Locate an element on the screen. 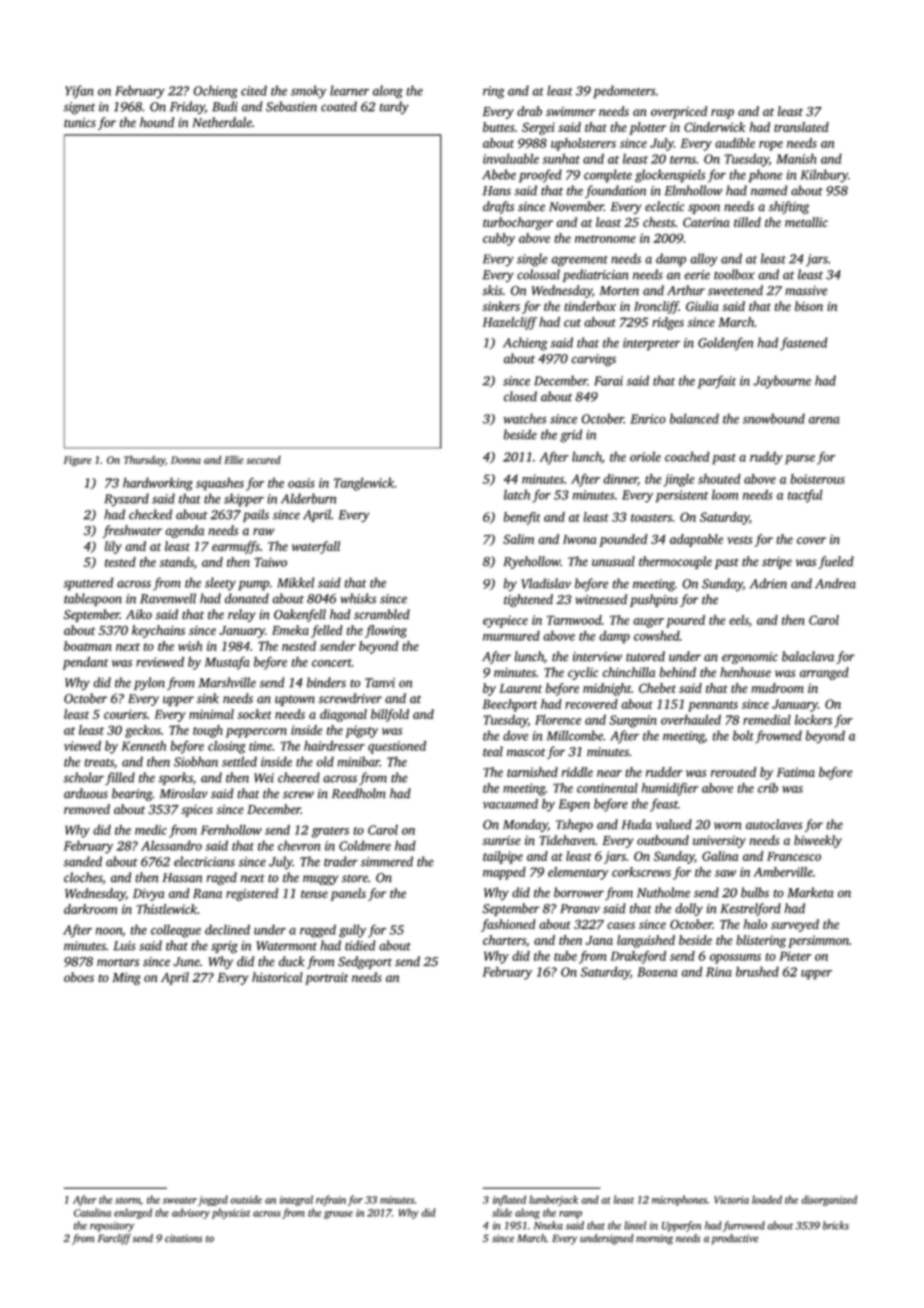 The width and height of the screenshot is (924, 1308). Beechport is located at coordinates (509, 705).
